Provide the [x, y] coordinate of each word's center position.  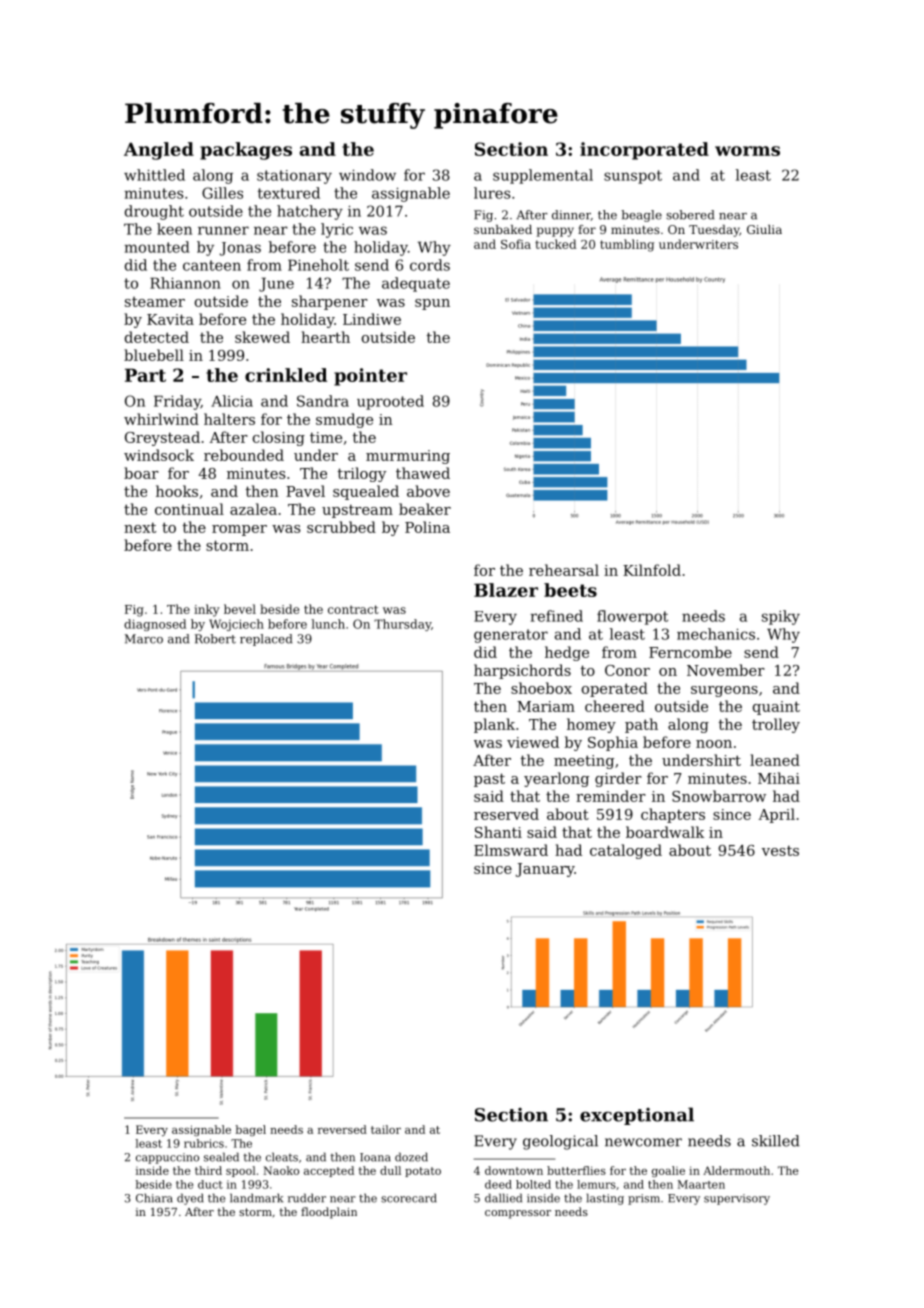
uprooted [390, 402]
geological [560, 1142]
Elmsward [511, 850]
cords [430, 265]
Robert [215, 639]
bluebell [154, 355]
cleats [282, 1157]
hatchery [310, 212]
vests [780, 850]
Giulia [764, 229]
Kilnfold [652, 570]
